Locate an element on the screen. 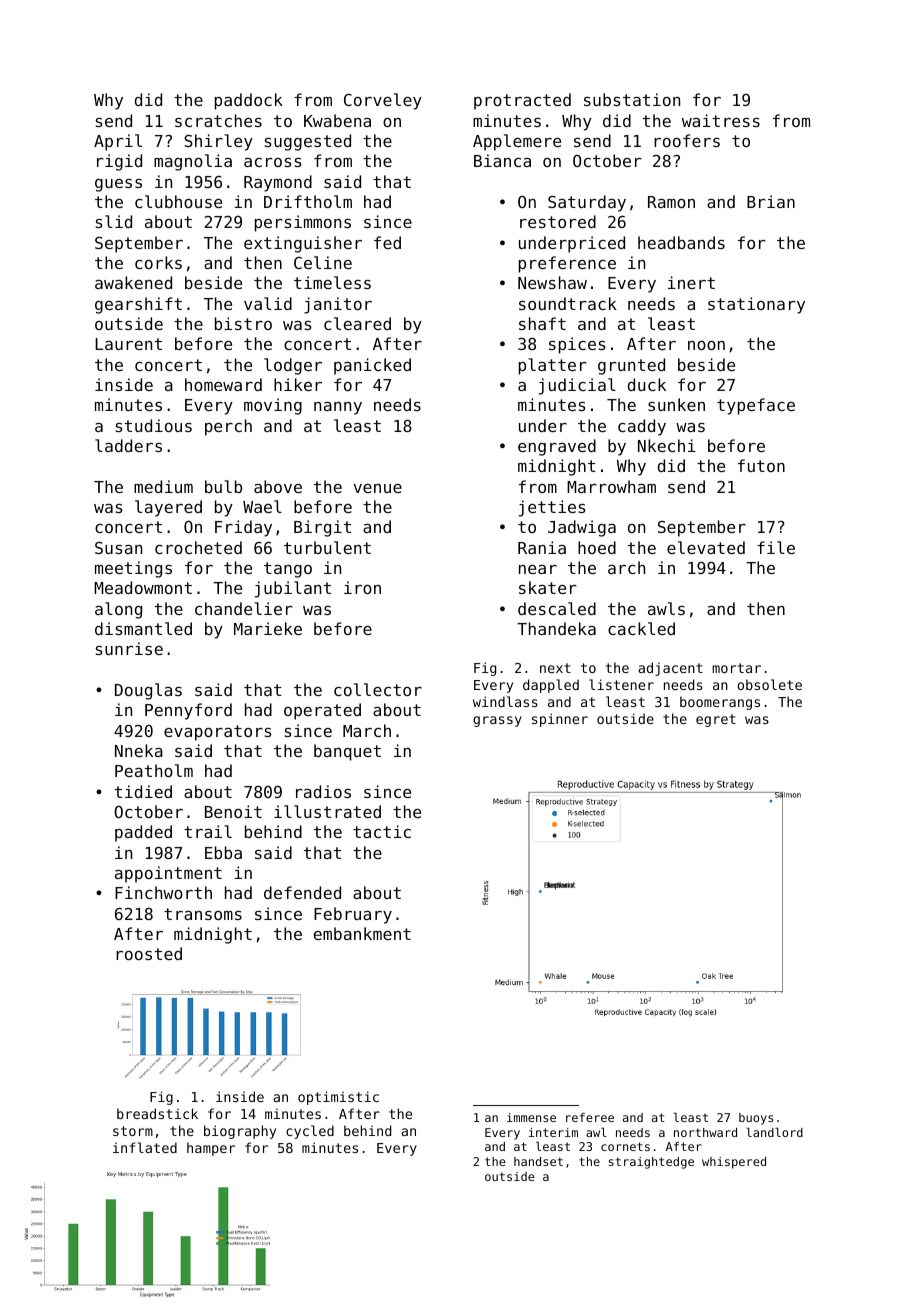  bulb is located at coordinates (223, 486).
